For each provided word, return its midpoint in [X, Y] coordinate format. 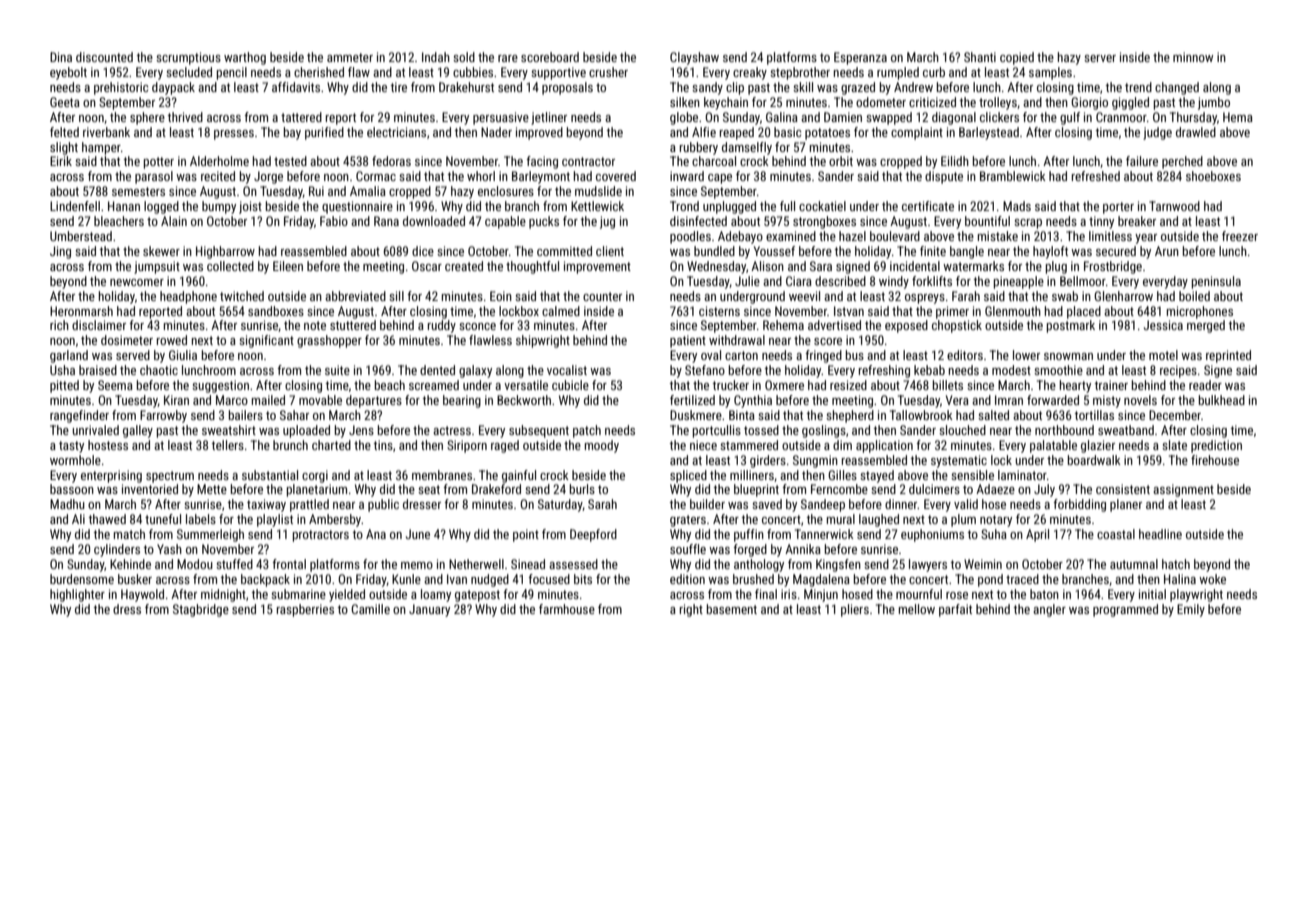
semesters [138, 191]
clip [735, 88]
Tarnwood [1174, 206]
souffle [688, 549]
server [1100, 58]
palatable [1053, 446]
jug [607, 222]
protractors [321, 536]
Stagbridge [201, 610]
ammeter [350, 57]
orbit [841, 161]
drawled [1196, 132]
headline [1160, 534]
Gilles [842, 475]
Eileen [288, 266]
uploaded [306, 431]
